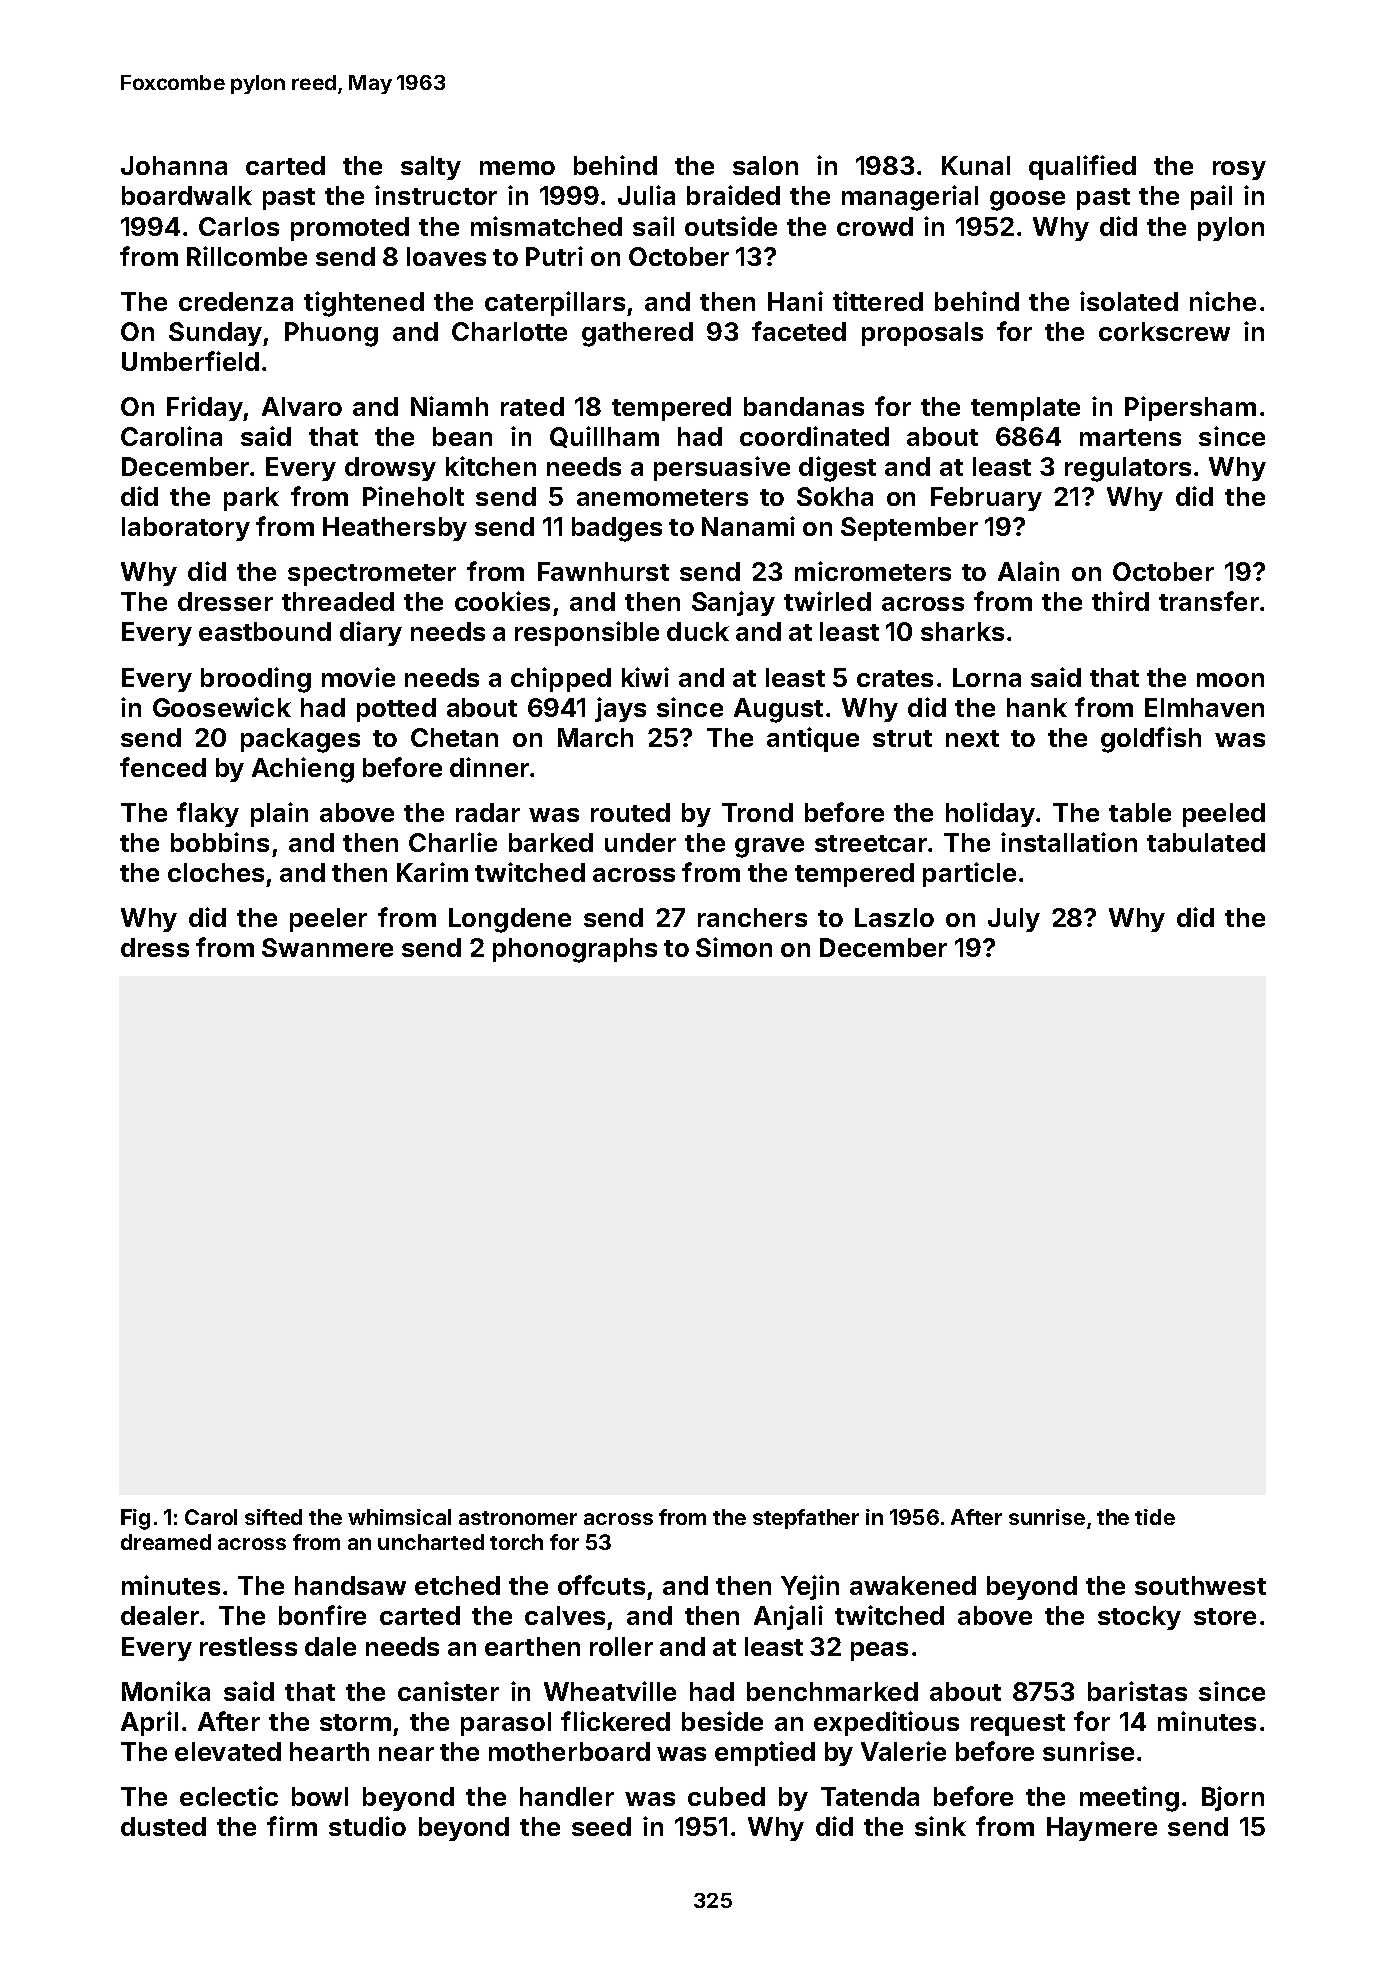 The width and height of the screenshot is (1386, 1969). I want to click on rosy, so click(1239, 170).
